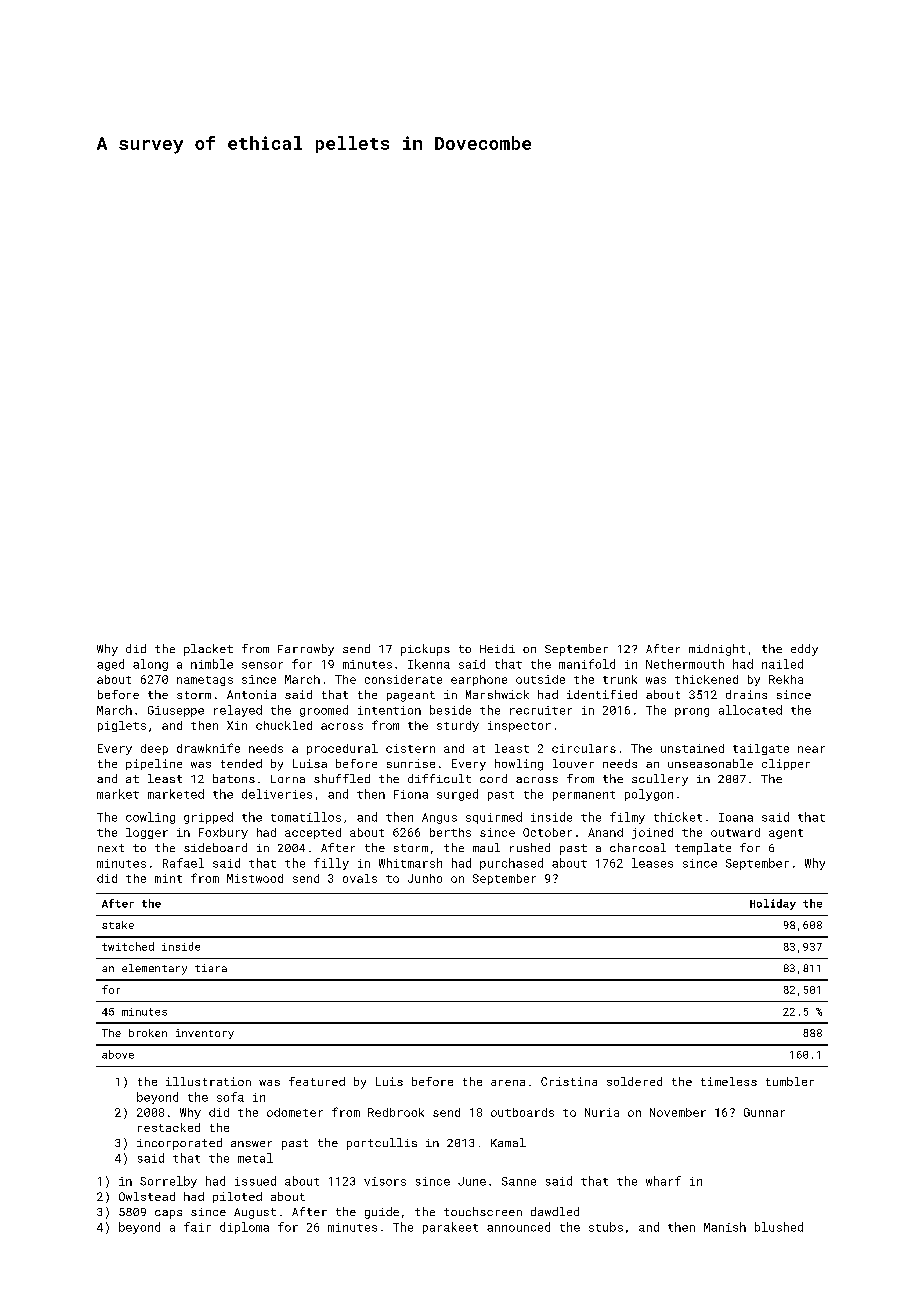 Image resolution: width=924 pixels, height=1314 pixels. What do you see at coordinates (773, 904) in the screenshot?
I see `Holiday` at bounding box center [773, 904].
